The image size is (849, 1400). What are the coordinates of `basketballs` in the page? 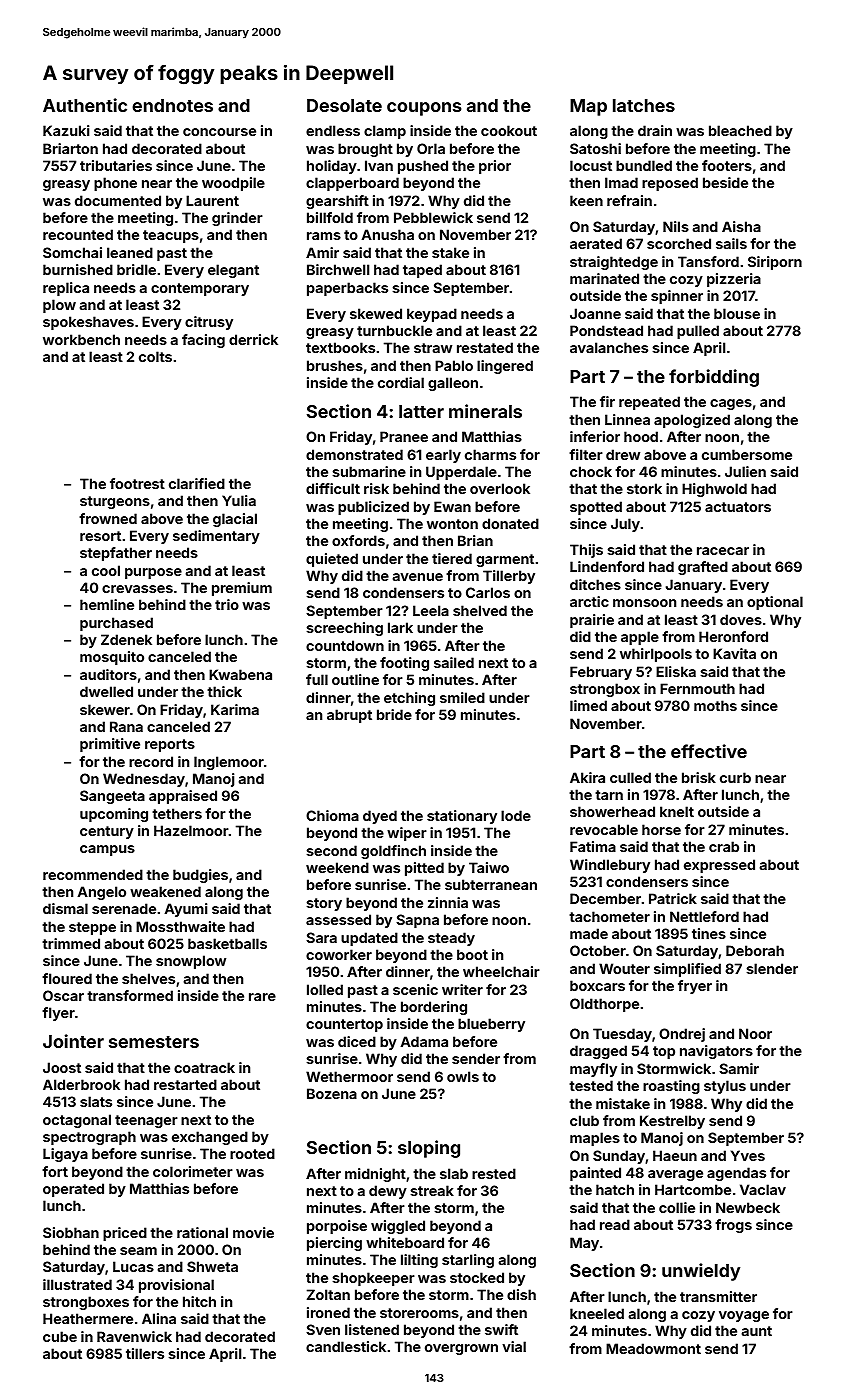 It's located at (227, 943).
